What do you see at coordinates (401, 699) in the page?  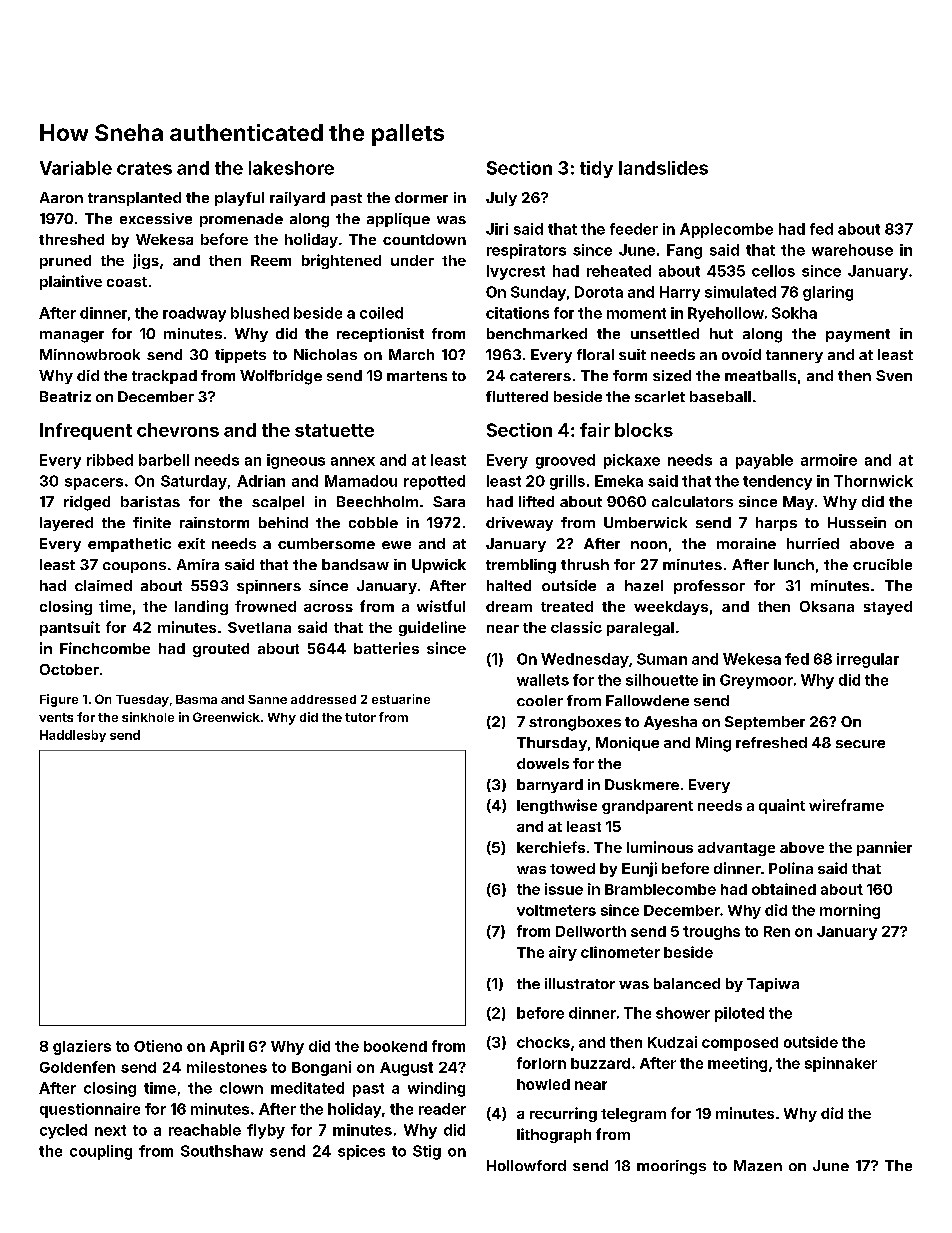 I see `estuarine` at bounding box center [401, 699].
